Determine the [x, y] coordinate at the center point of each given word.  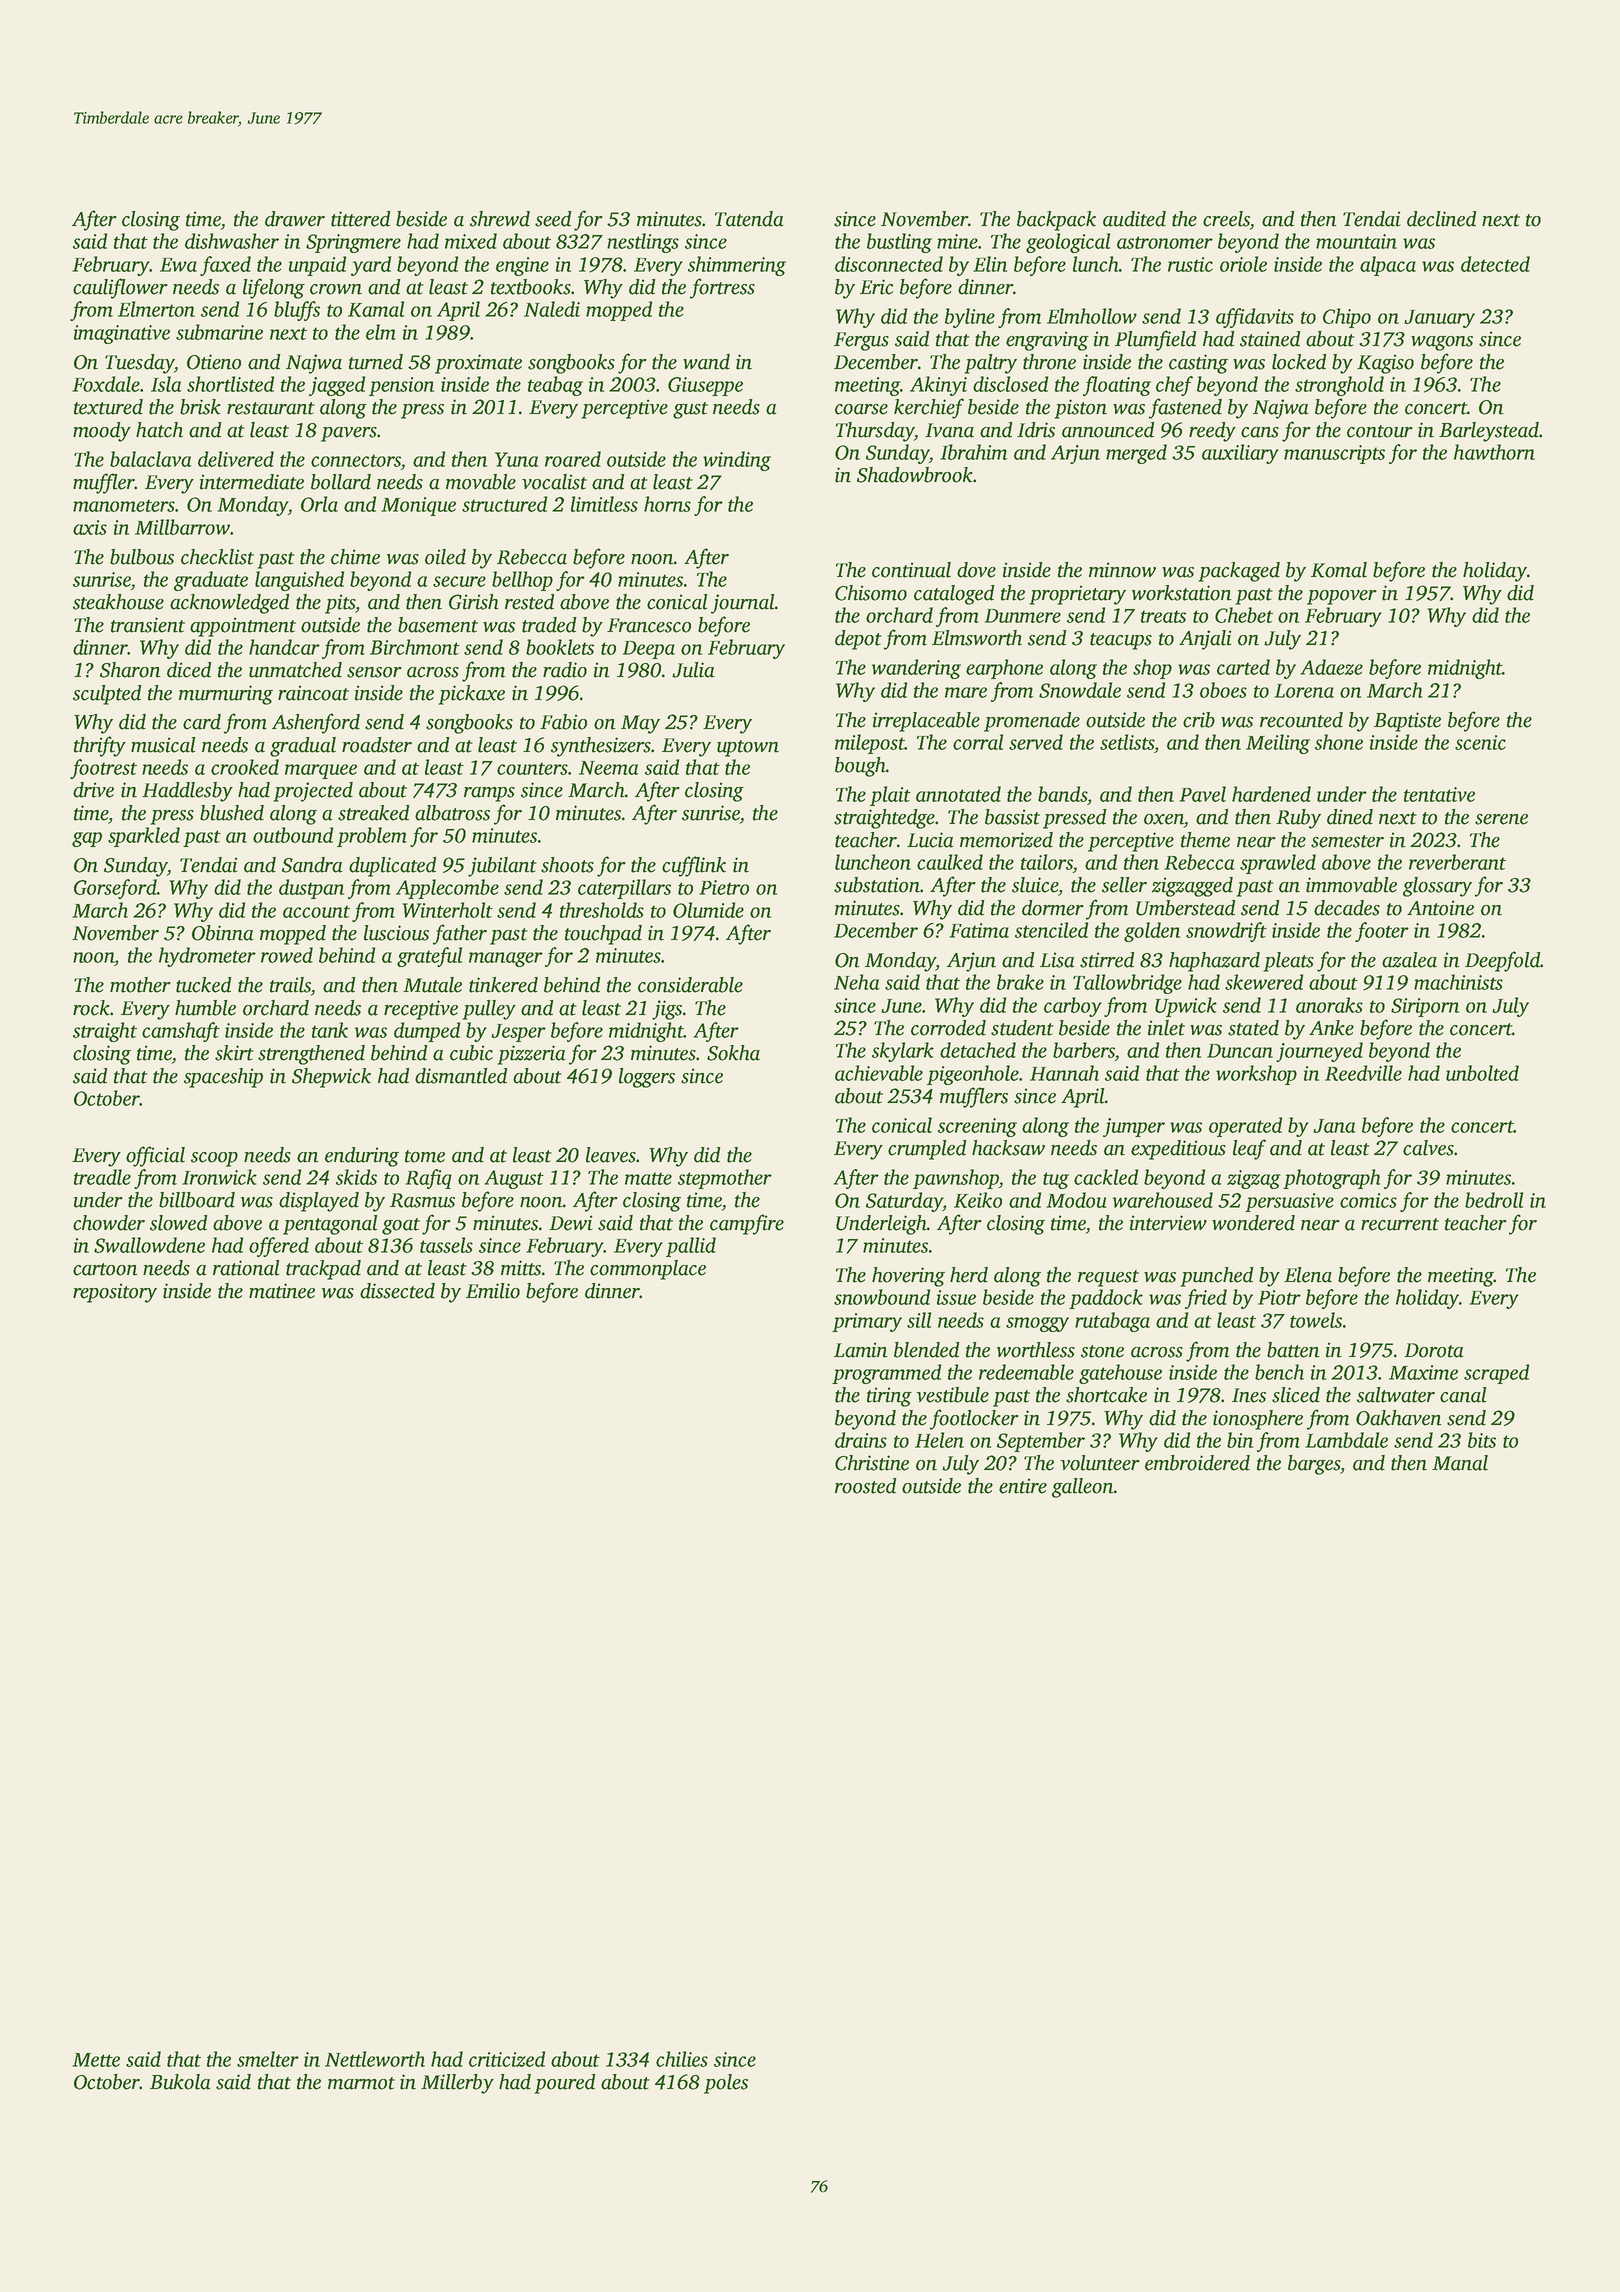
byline [970, 318]
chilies [682, 2059]
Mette [96, 2060]
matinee [282, 1291]
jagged [337, 386]
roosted [866, 1486]
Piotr [1279, 1297]
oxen [1164, 819]
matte [648, 1178]
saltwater [1396, 1395]
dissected [397, 1291]
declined [1442, 219]
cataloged [954, 595]
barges [1314, 1465]
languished [299, 581]
